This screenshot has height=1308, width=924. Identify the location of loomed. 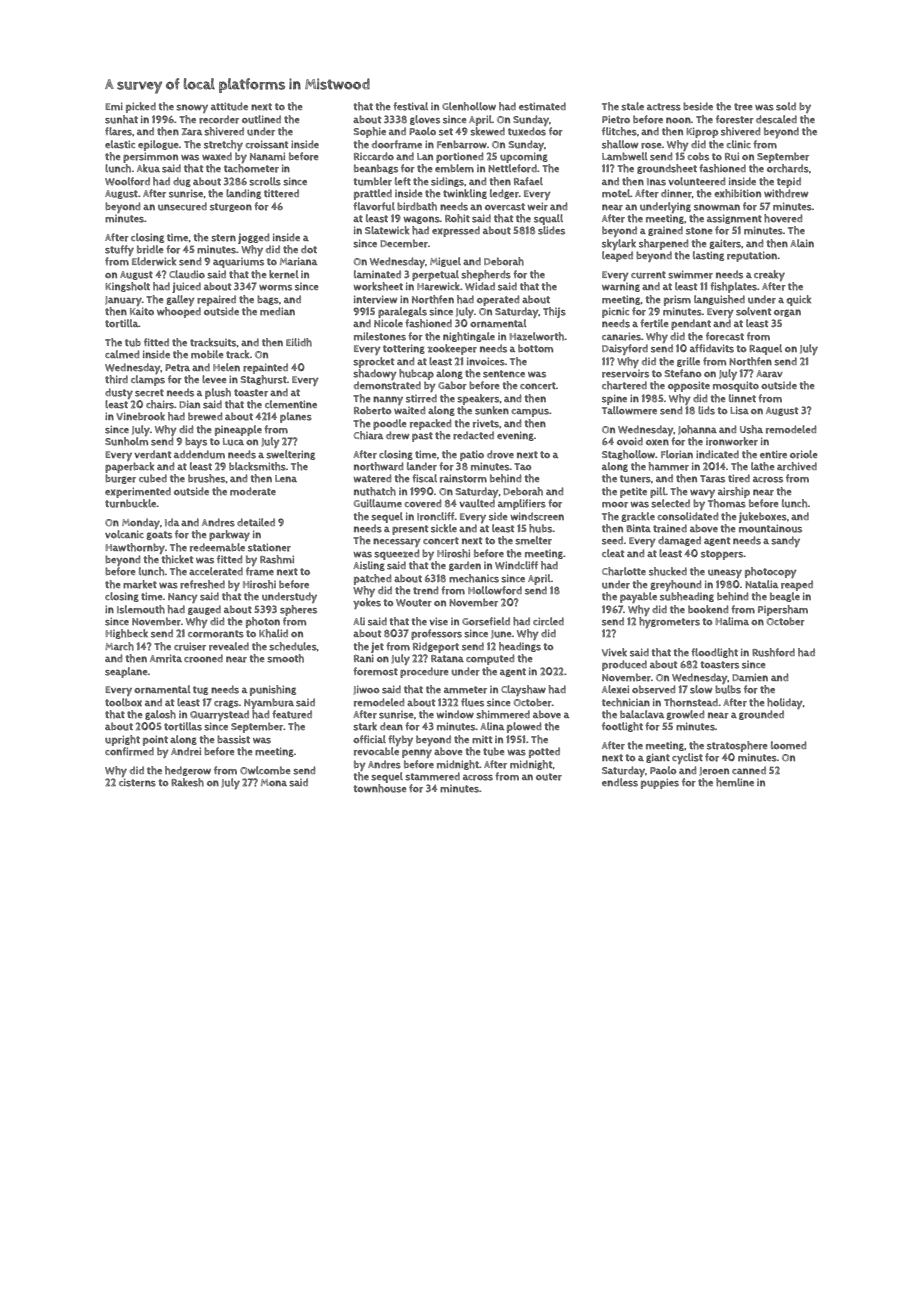
(788, 745).
